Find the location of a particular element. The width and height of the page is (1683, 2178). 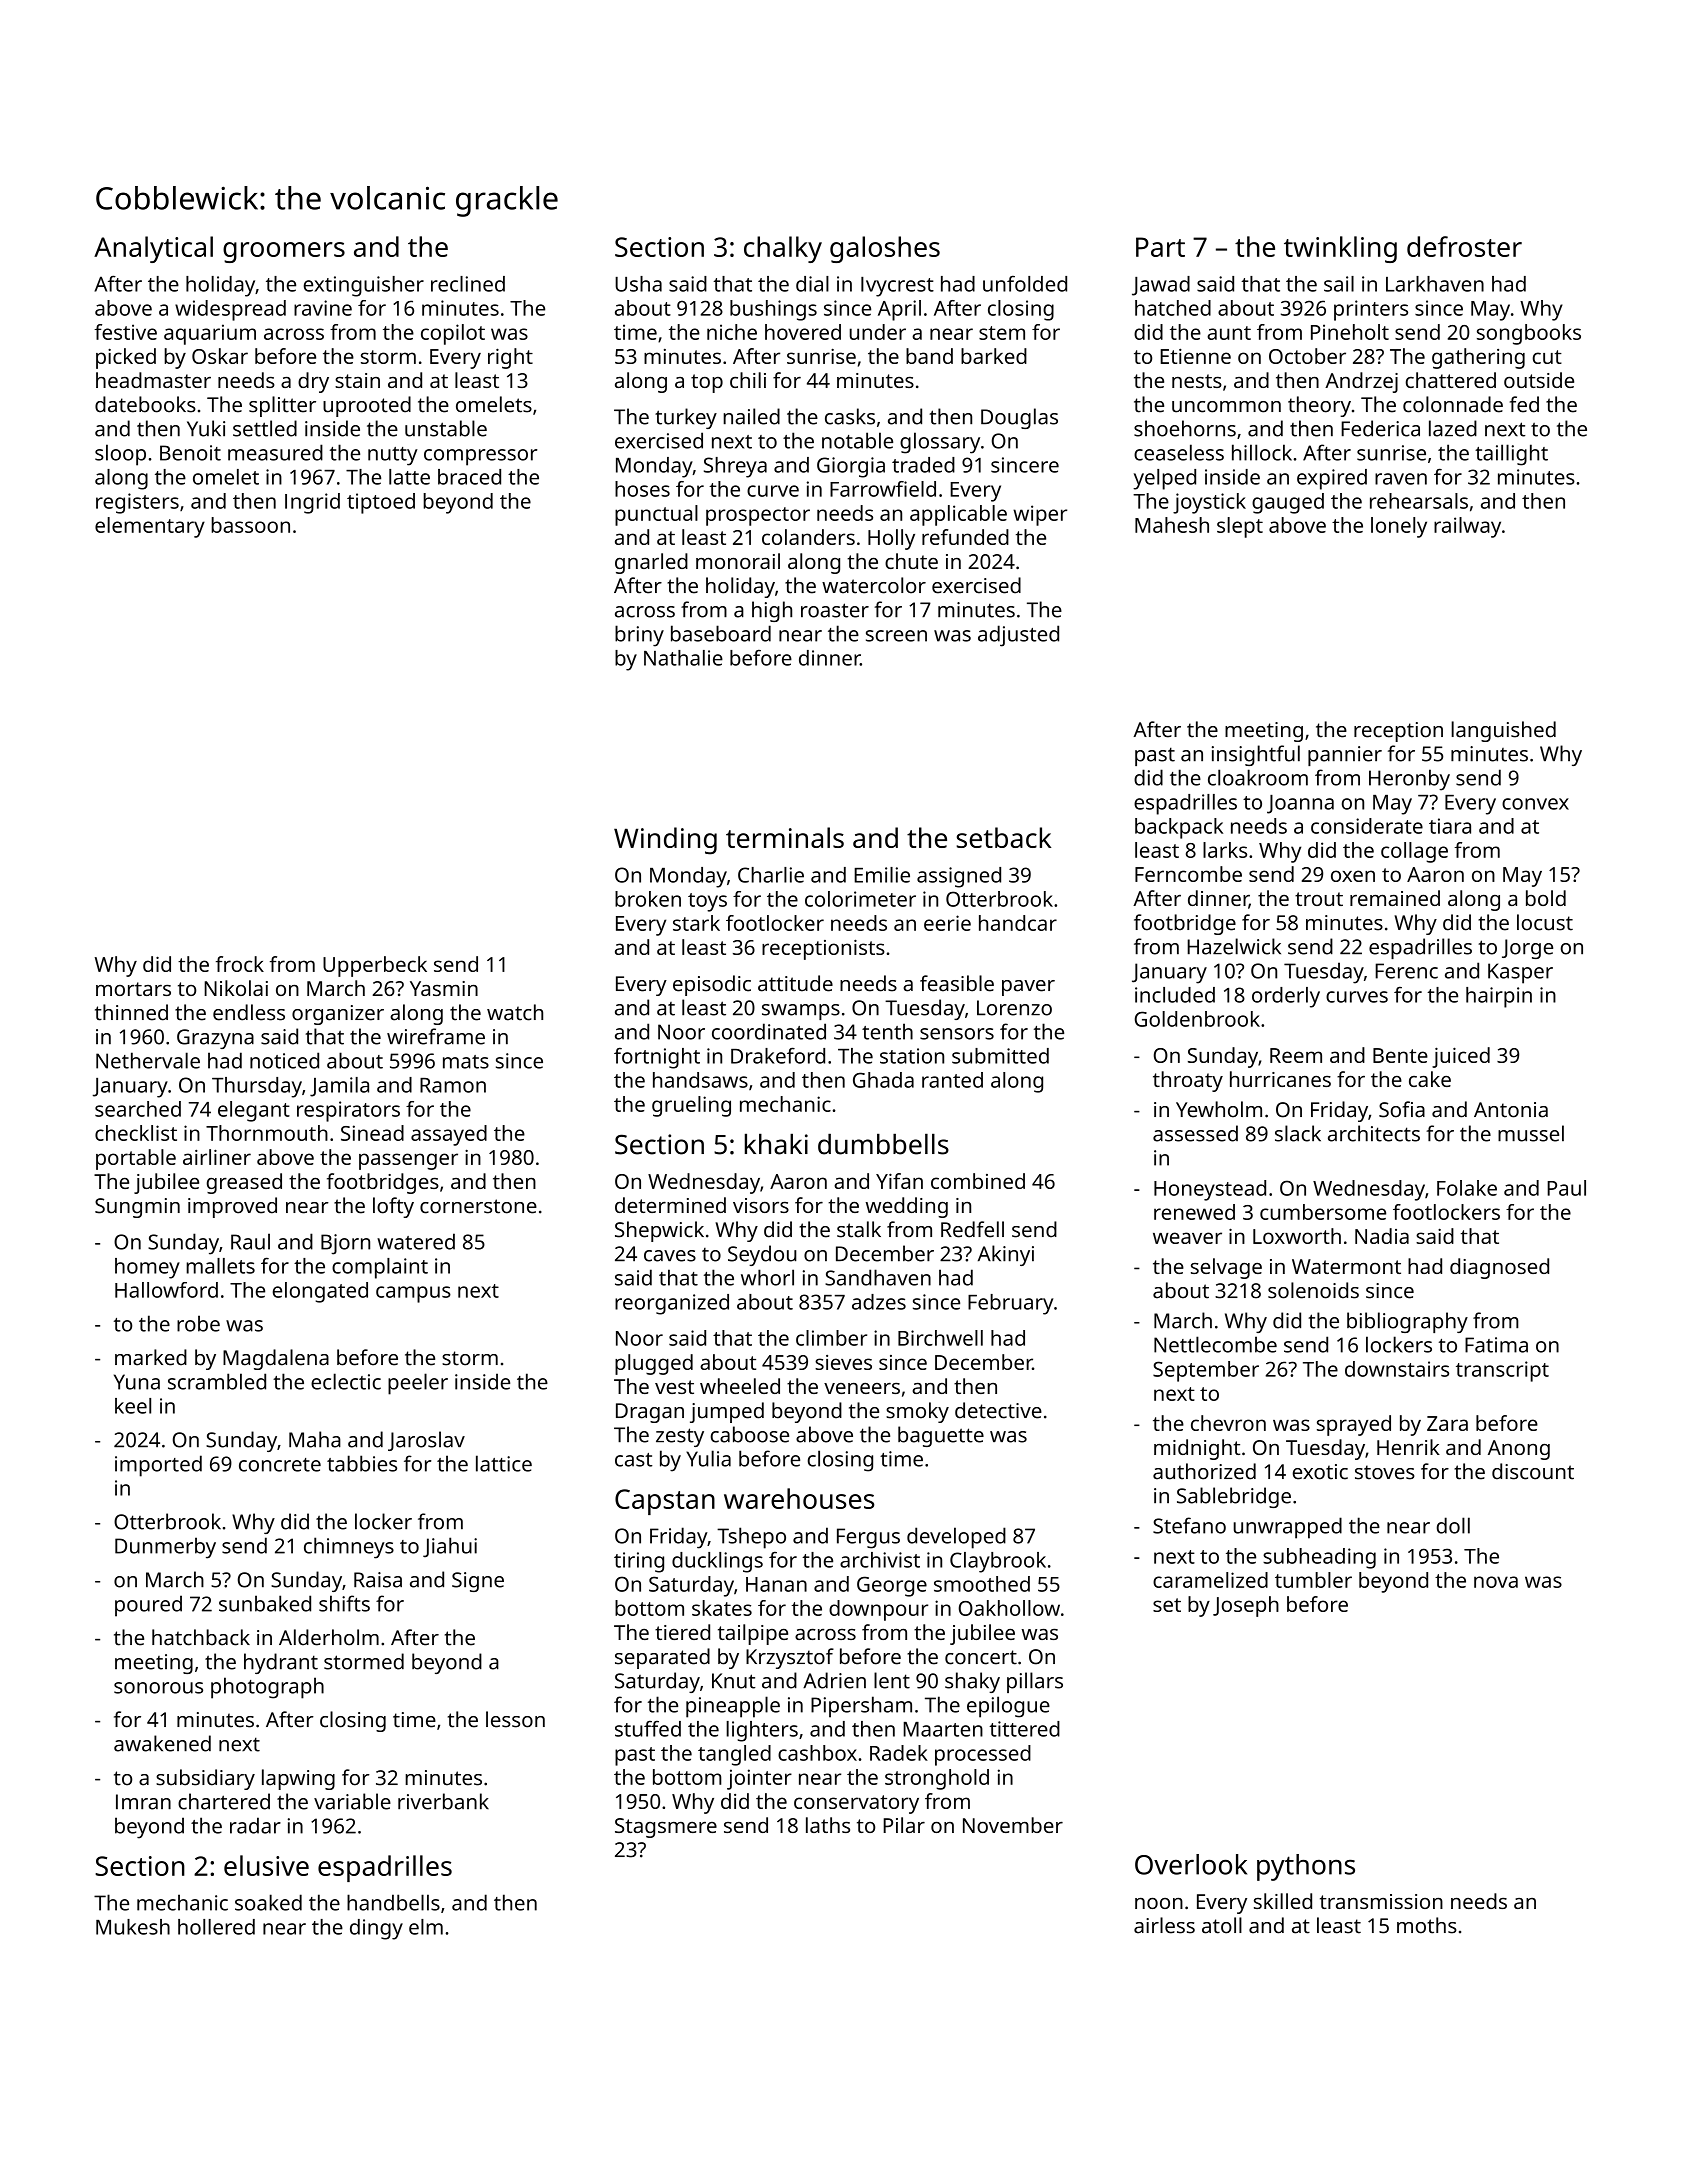

Tshepo is located at coordinates (751, 1538).
